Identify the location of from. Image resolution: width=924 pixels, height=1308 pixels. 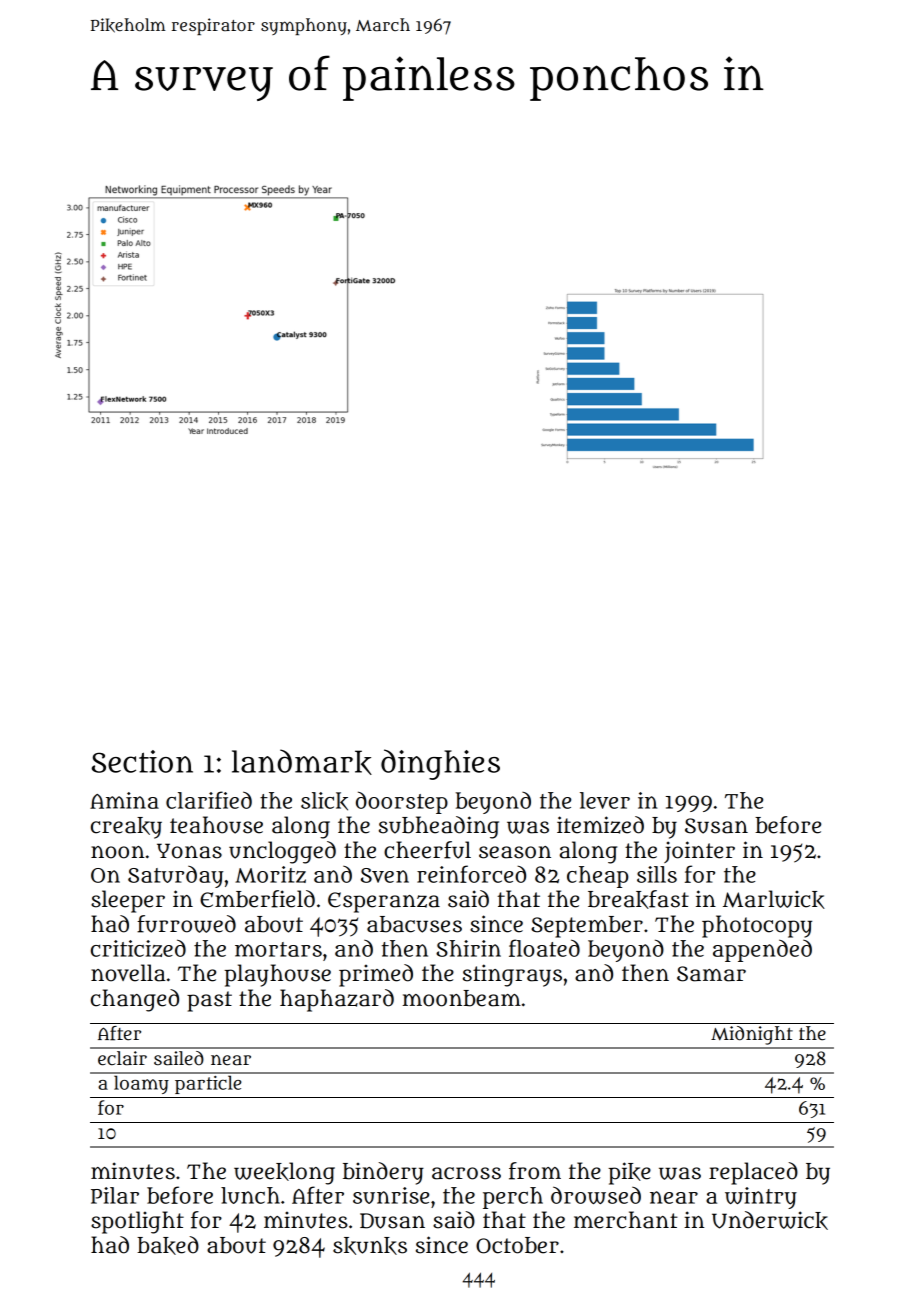
(535, 1171).
